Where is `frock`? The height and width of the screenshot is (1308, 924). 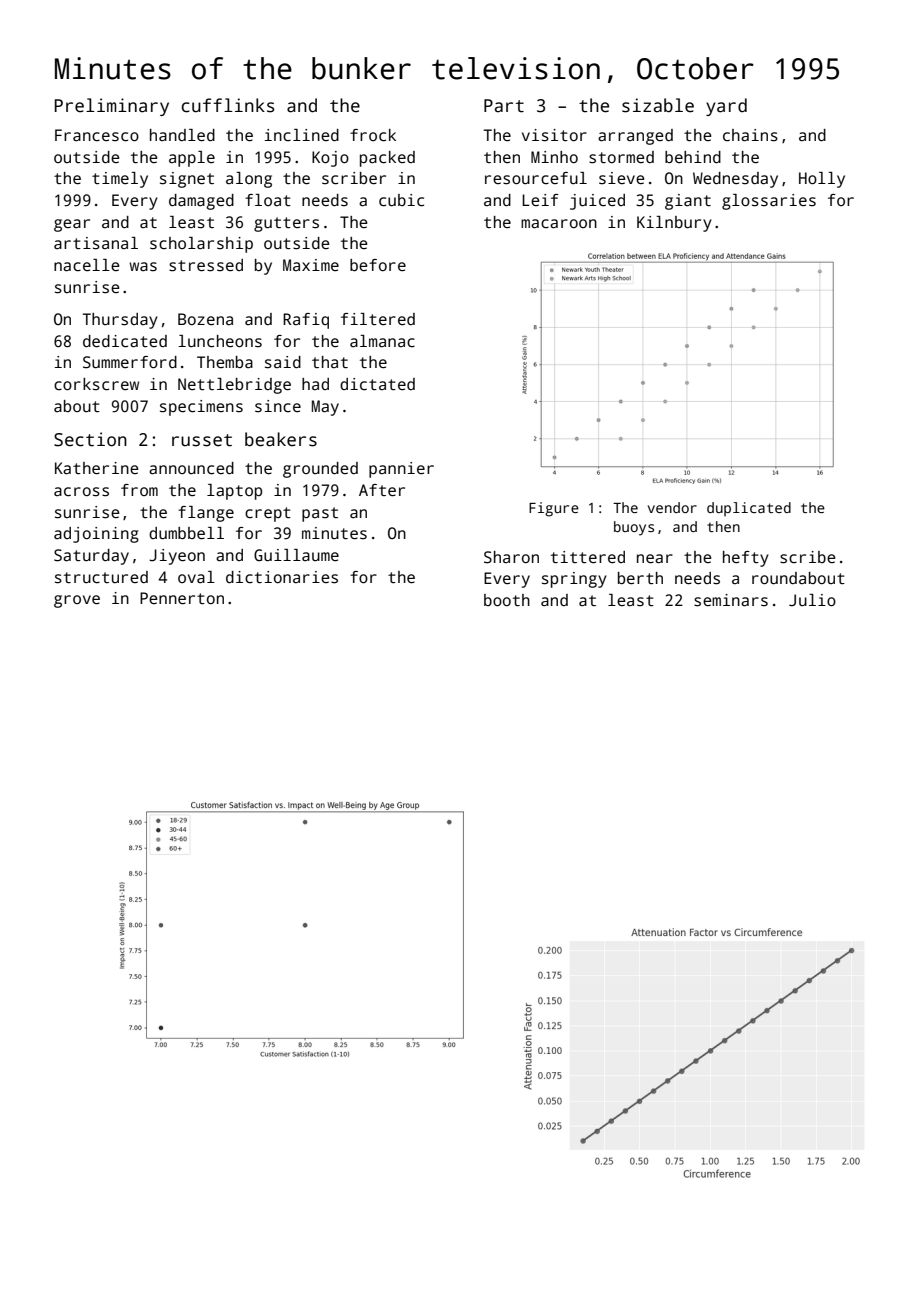 frock is located at coordinates (373, 135).
